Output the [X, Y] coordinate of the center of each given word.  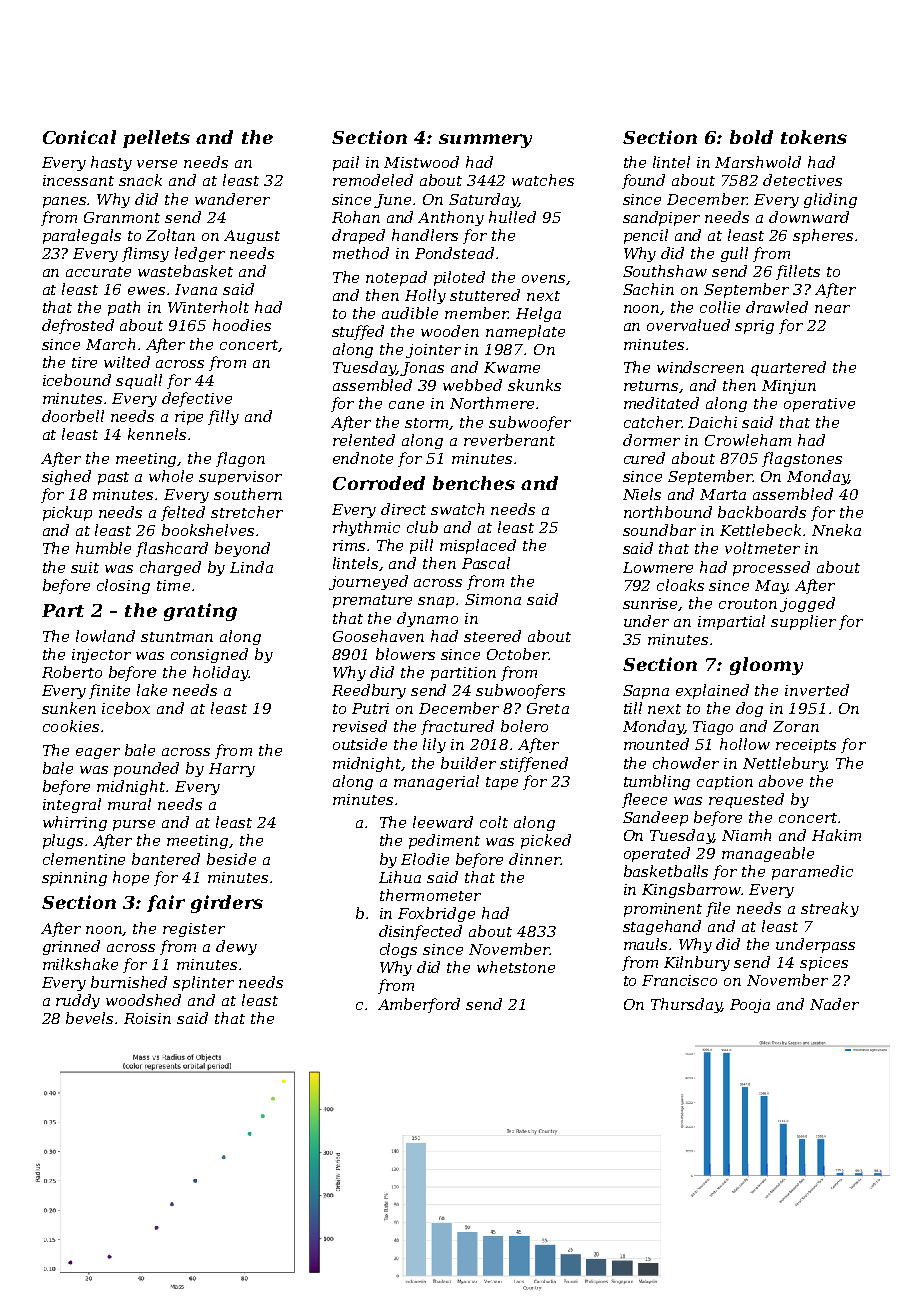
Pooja [750, 1006]
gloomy [766, 666]
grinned [71, 947]
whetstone [516, 967]
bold [751, 137]
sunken [69, 708]
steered [492, 636]
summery [485, 141]
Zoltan [170, 235]
